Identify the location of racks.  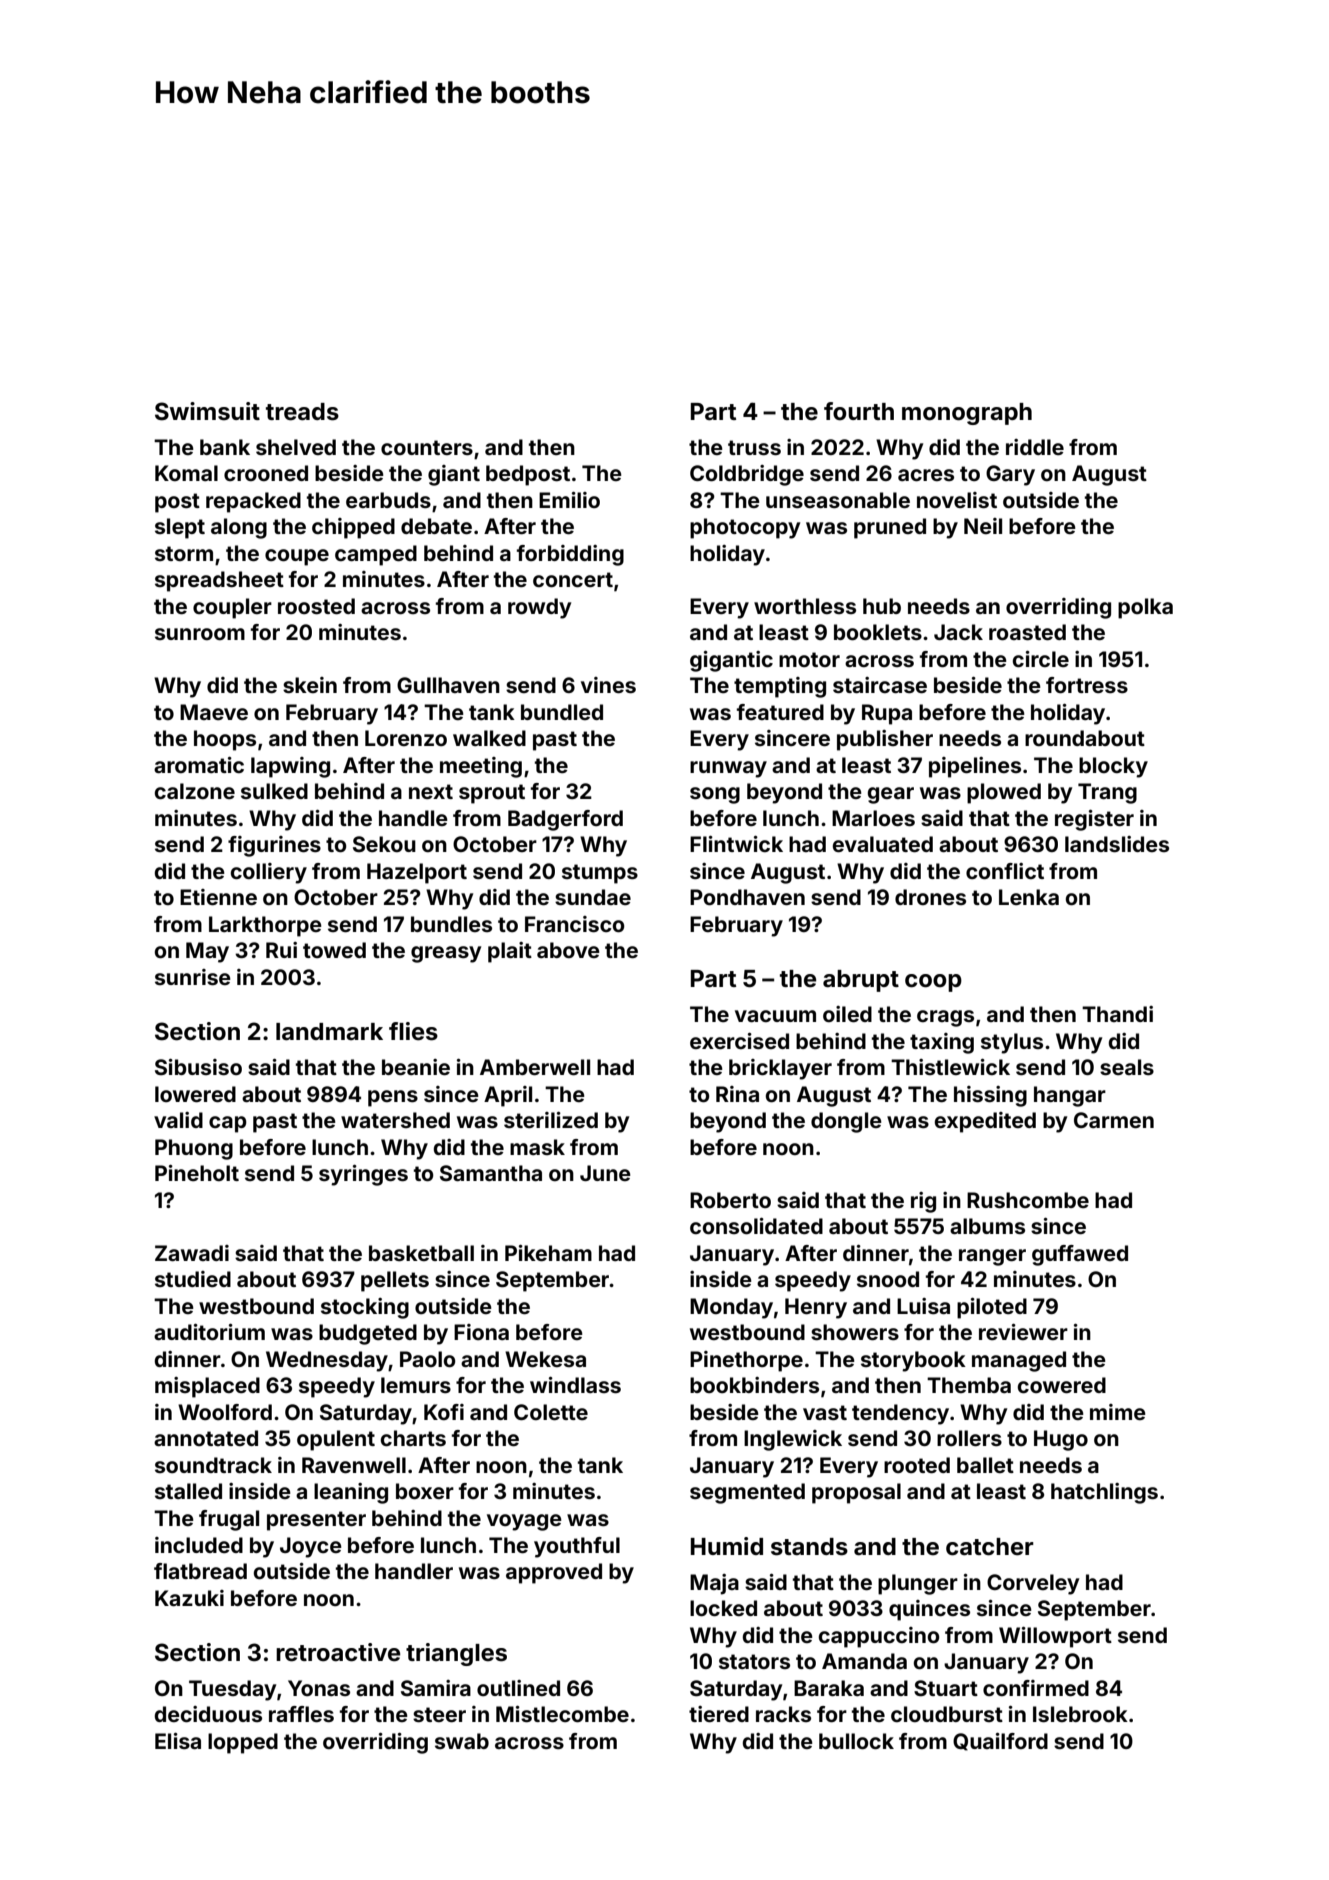
(783, 1714).
